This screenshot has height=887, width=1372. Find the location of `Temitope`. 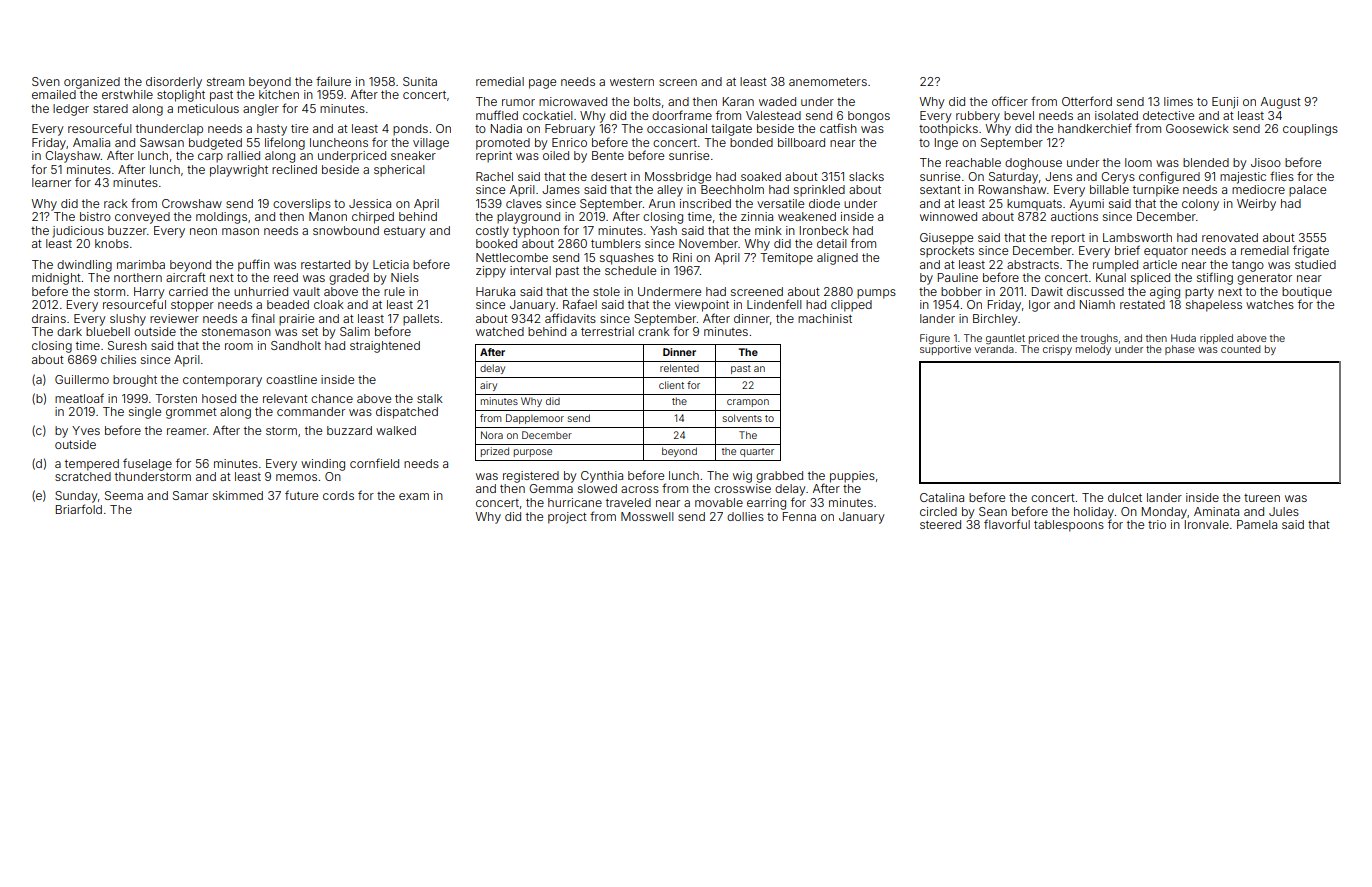

Temitope is located at coordinates (786, 259).
